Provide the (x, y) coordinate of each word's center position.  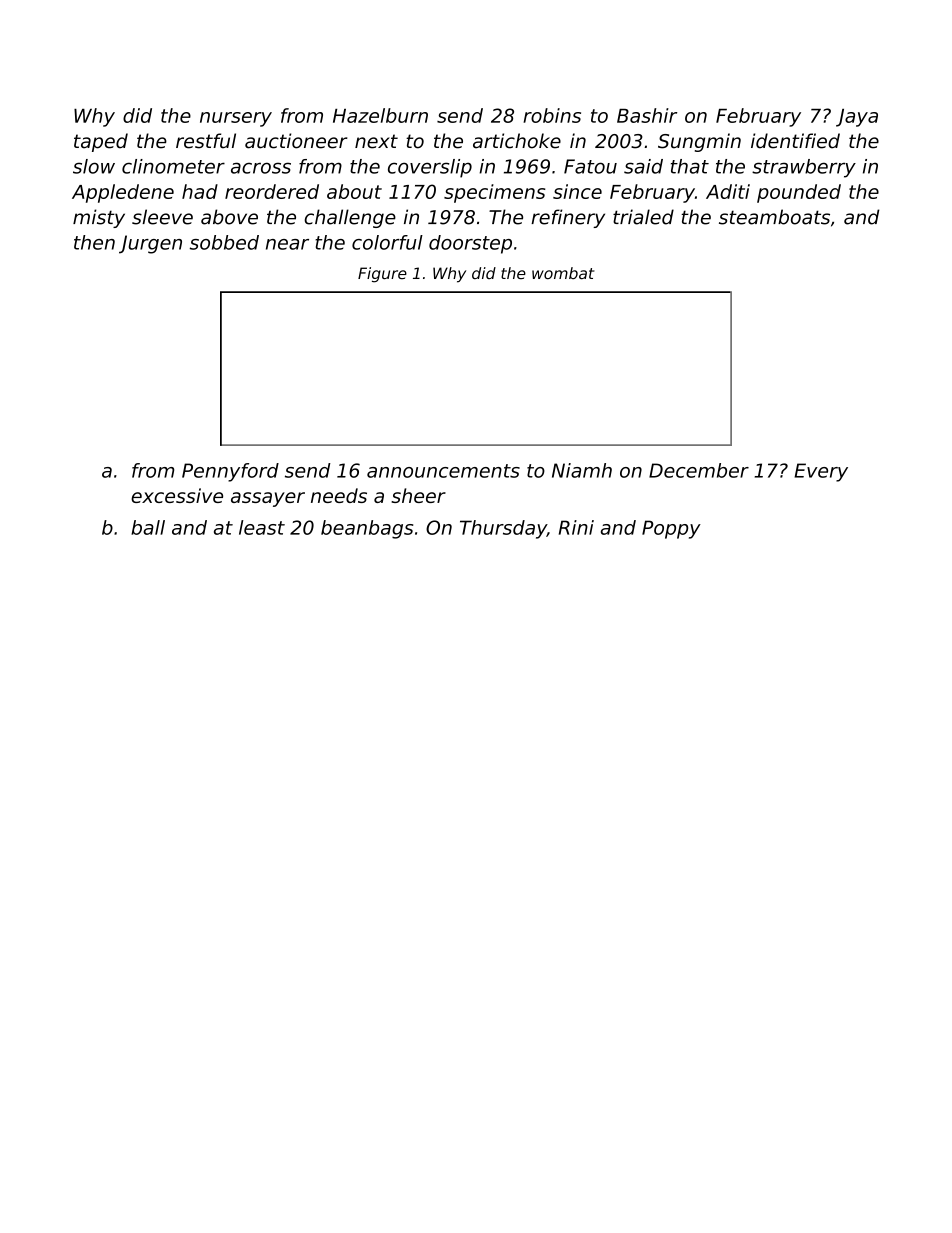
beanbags (367, 529)
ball (148, 527)
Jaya (857, 118)
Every (821, 472)
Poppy (671, 529)
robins (552, 115)
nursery (236, 119)
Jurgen (150, 244)
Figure (382, 275)
